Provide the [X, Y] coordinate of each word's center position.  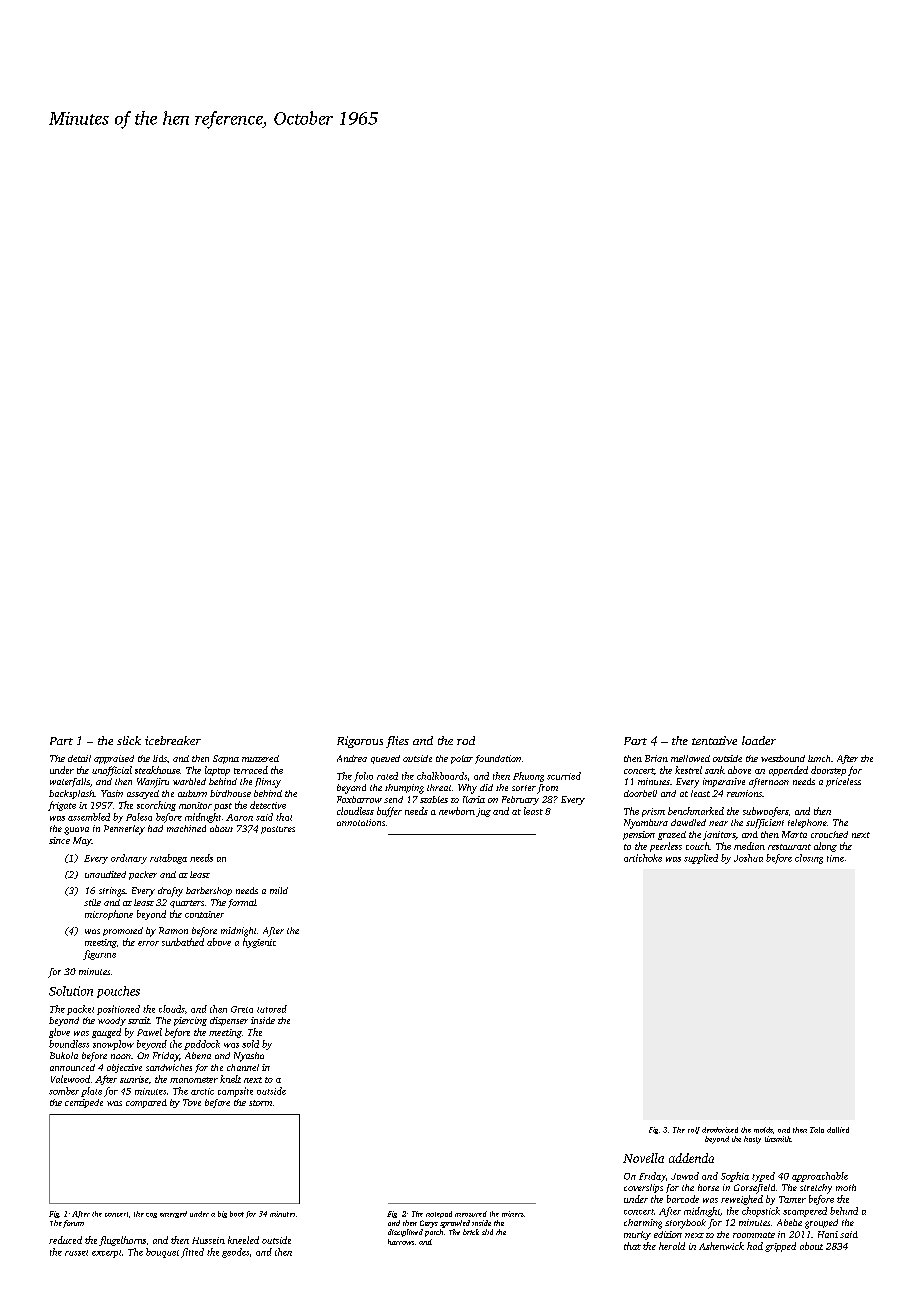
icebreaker [173, 740]
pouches [118, 992]
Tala [817, 1130]
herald [672, 1246]
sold [250, 1044]
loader [759, 740]
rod [466, 740]
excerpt [106, 1254]
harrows [401, 1242]
